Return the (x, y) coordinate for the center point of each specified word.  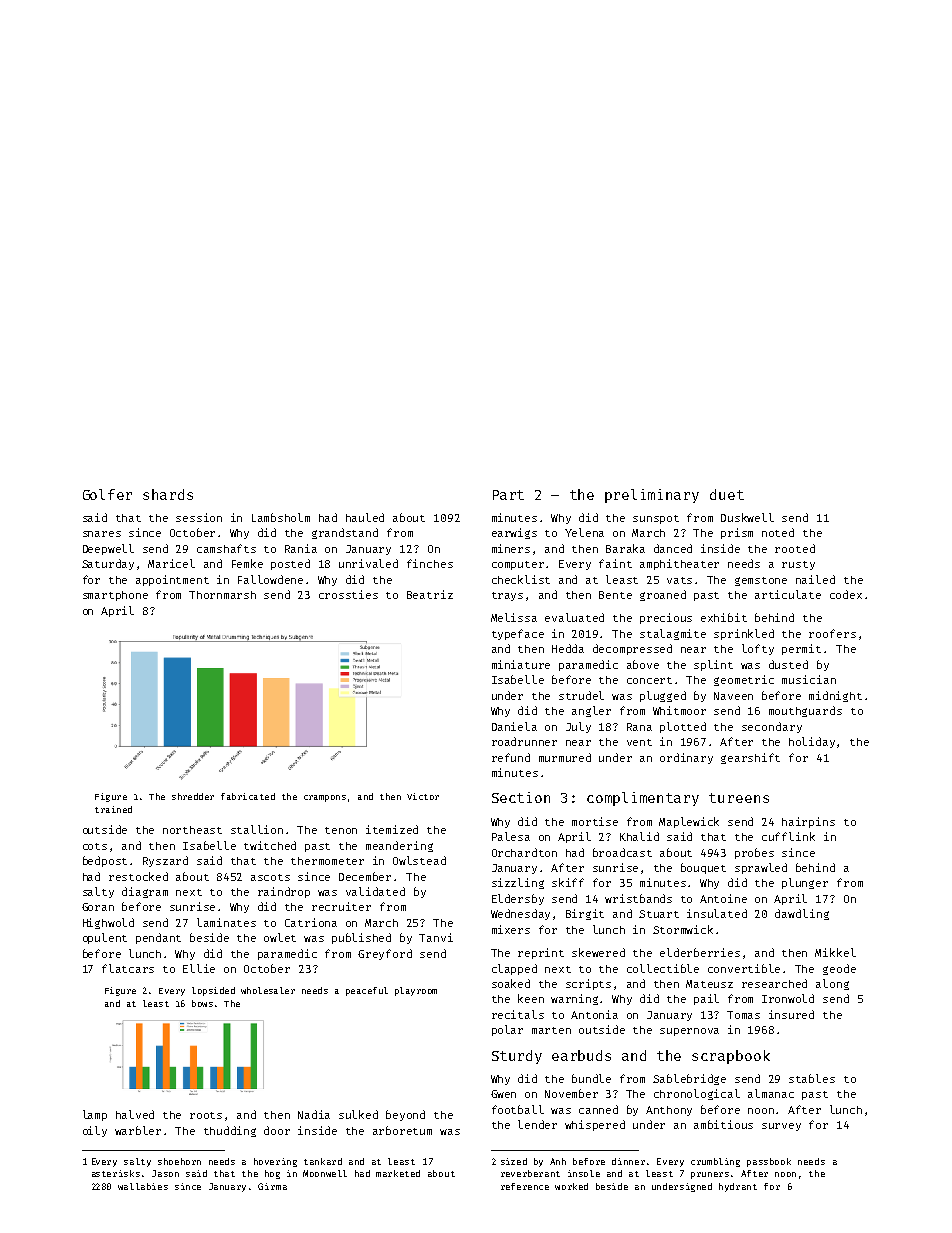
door (277, 1130)
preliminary (652, 496)
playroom (416, 991)
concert (649, 680)
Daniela (514, 726)
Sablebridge (689, 1079)
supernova (689, 1032)
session (199, 517)
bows (202, 1003)
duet (727, 494)
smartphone (115, 596)
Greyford (385, 954)
